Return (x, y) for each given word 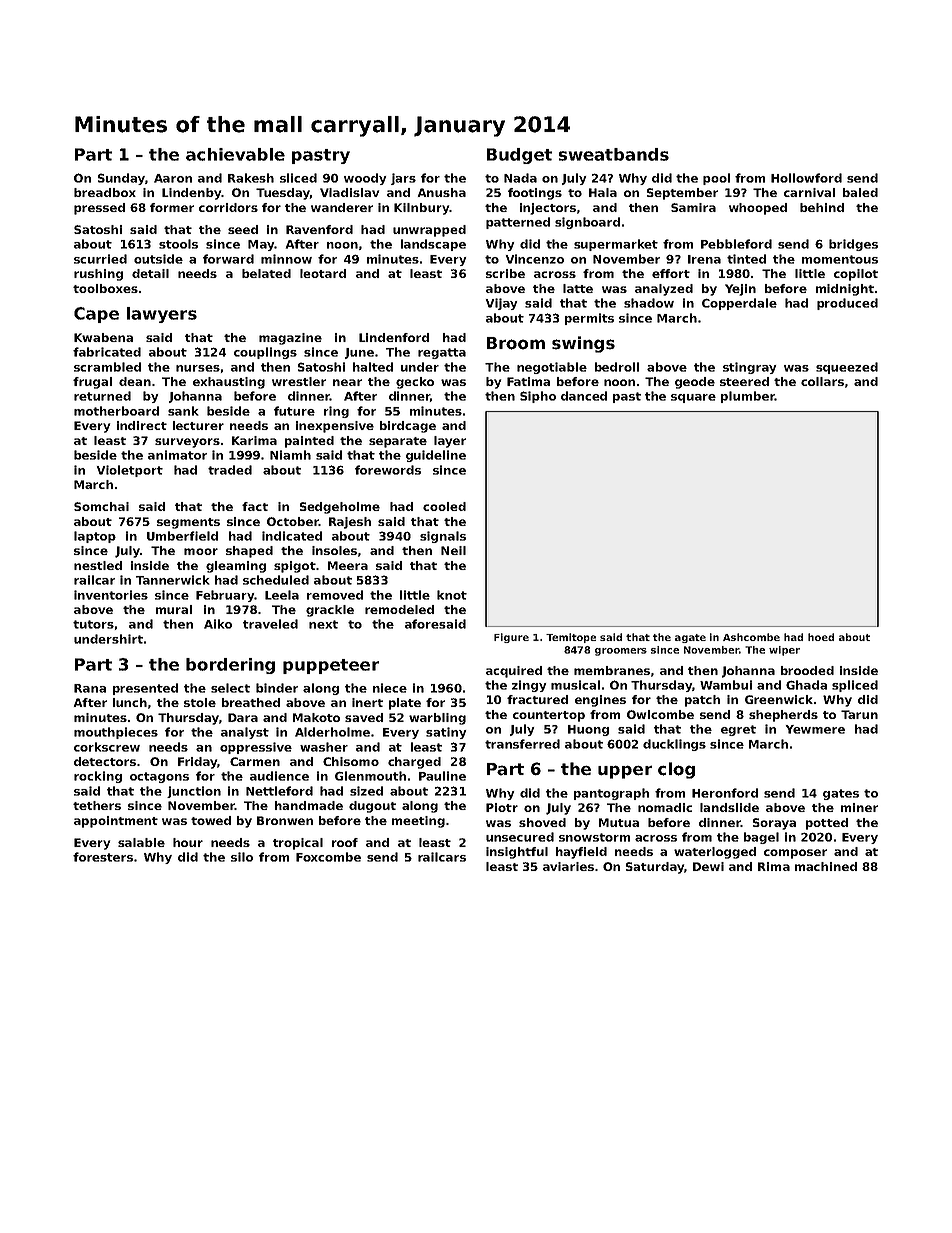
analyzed (664, 290)
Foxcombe (328, 857)
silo (242, 857)
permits (589, 319)
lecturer (198, 425)
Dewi (708, 866)
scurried (100, 259)
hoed (821, 637)
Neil (453, 550)
